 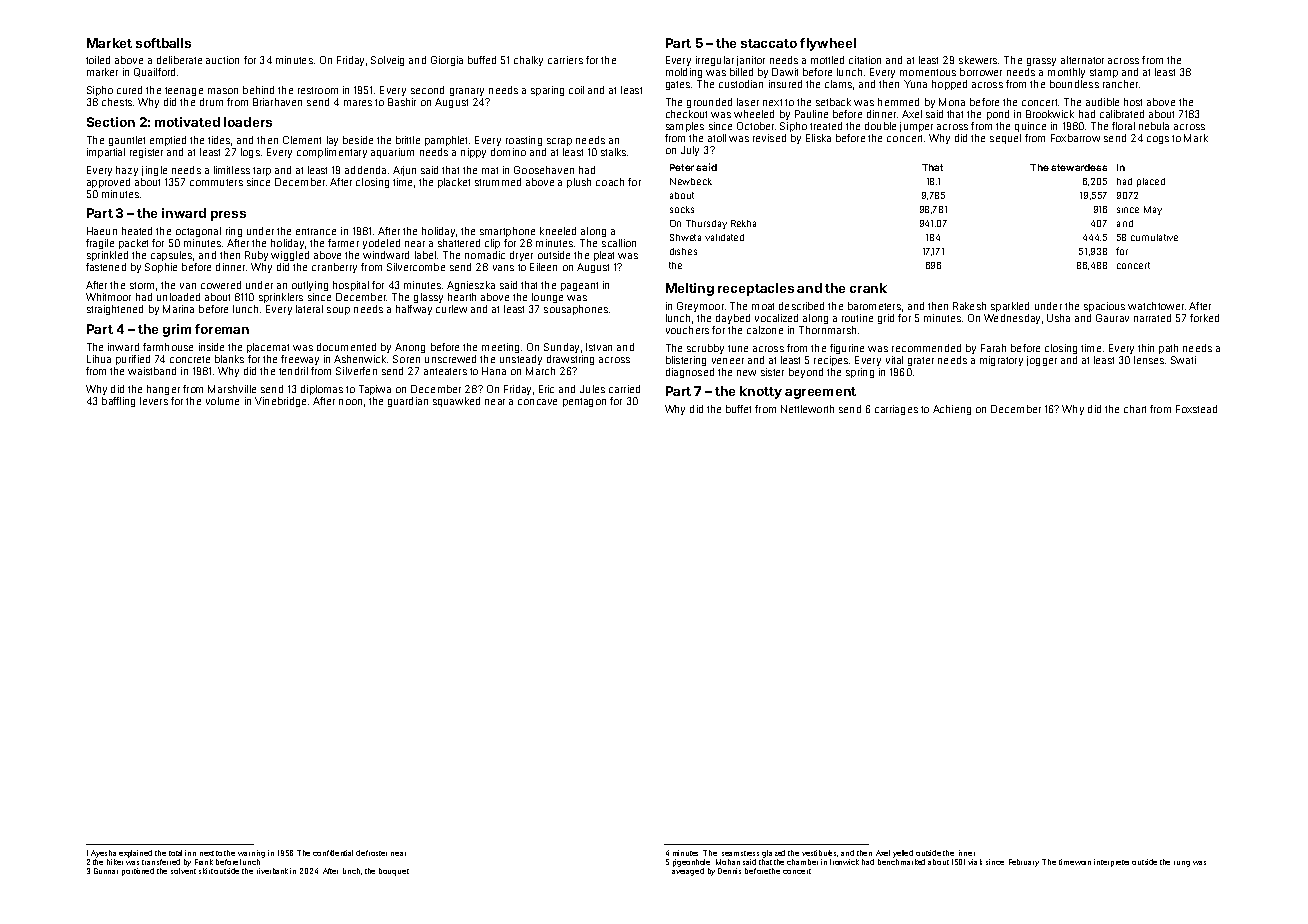 I want to click on pentagon, so click(x=584, y=402).
